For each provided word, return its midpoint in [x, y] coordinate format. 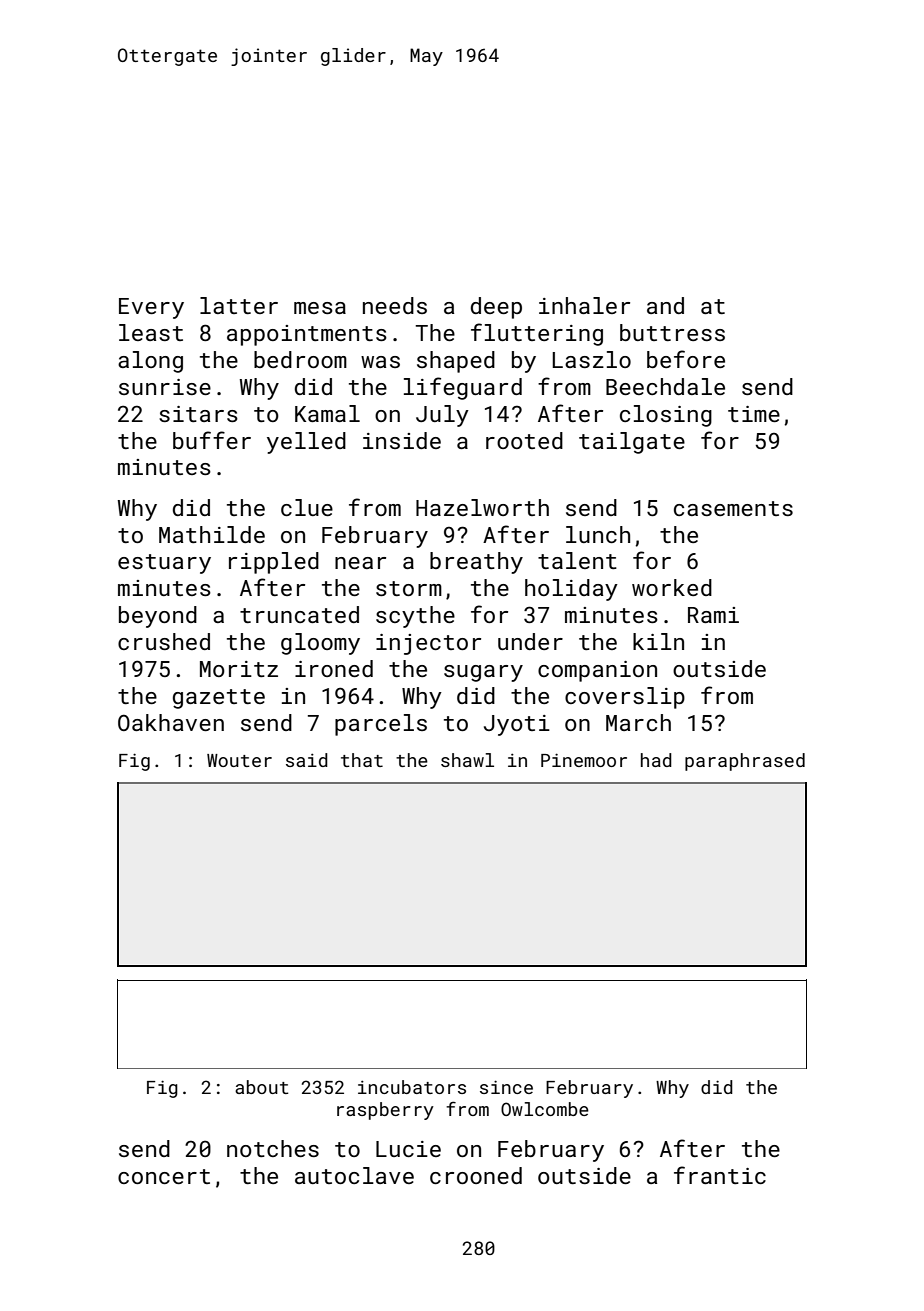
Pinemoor [584, 760]
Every [151, 308]
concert [164, 1176]
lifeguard [463, 388]
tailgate [632, 443]
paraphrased [745, 762]
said [307, 760]
